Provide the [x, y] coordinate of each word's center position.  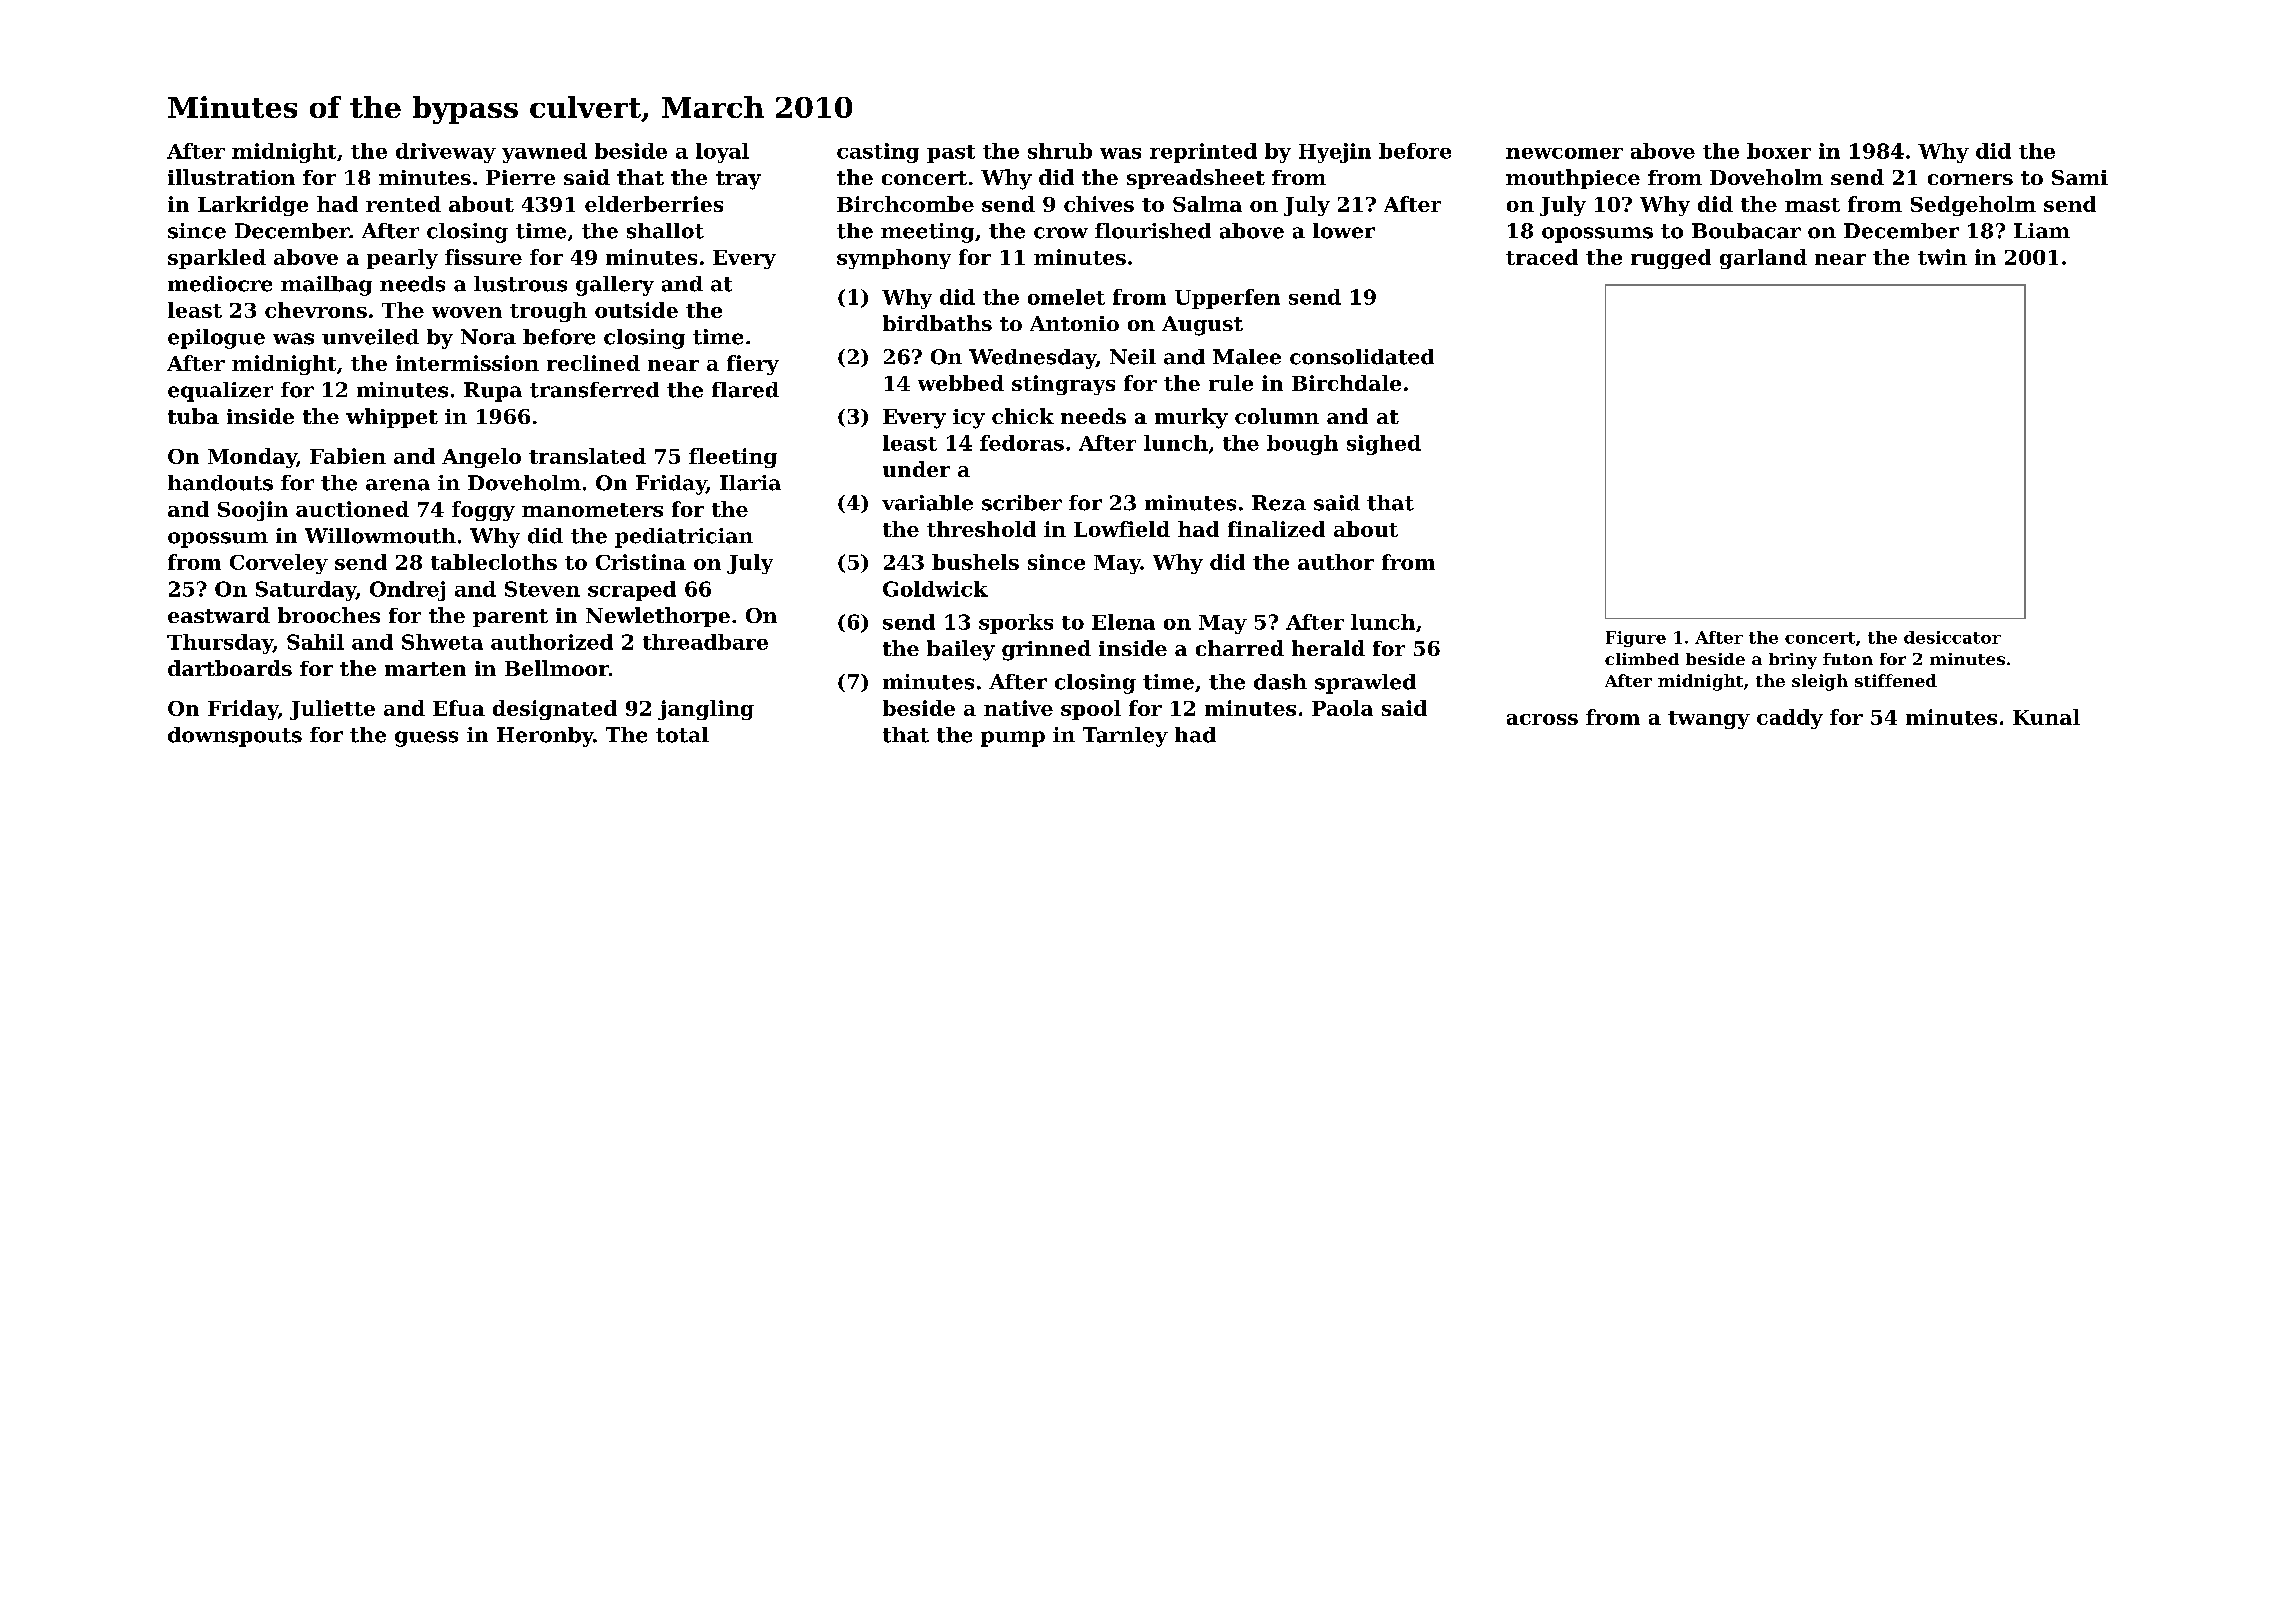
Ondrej [407, 591]
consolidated [1362, 357]
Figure [1636, 639]
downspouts [235, 737]
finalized [1276, 529]
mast [1812, 205]
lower [1344, 231]
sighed [1384, 445]
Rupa [493, 392]
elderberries [654, 204]
